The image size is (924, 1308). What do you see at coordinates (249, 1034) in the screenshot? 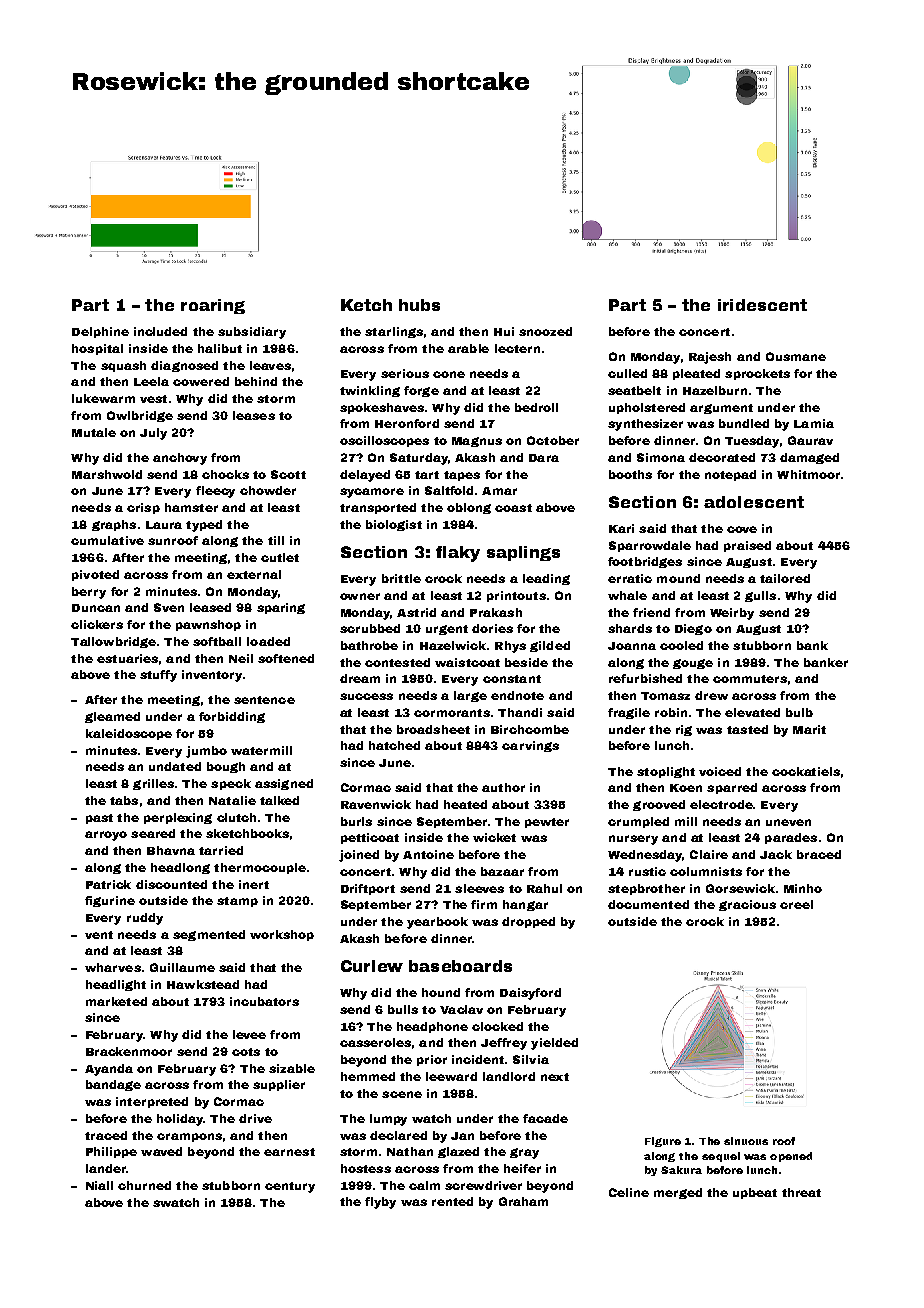
I see `levee` at bounding box center [249, 1034].
